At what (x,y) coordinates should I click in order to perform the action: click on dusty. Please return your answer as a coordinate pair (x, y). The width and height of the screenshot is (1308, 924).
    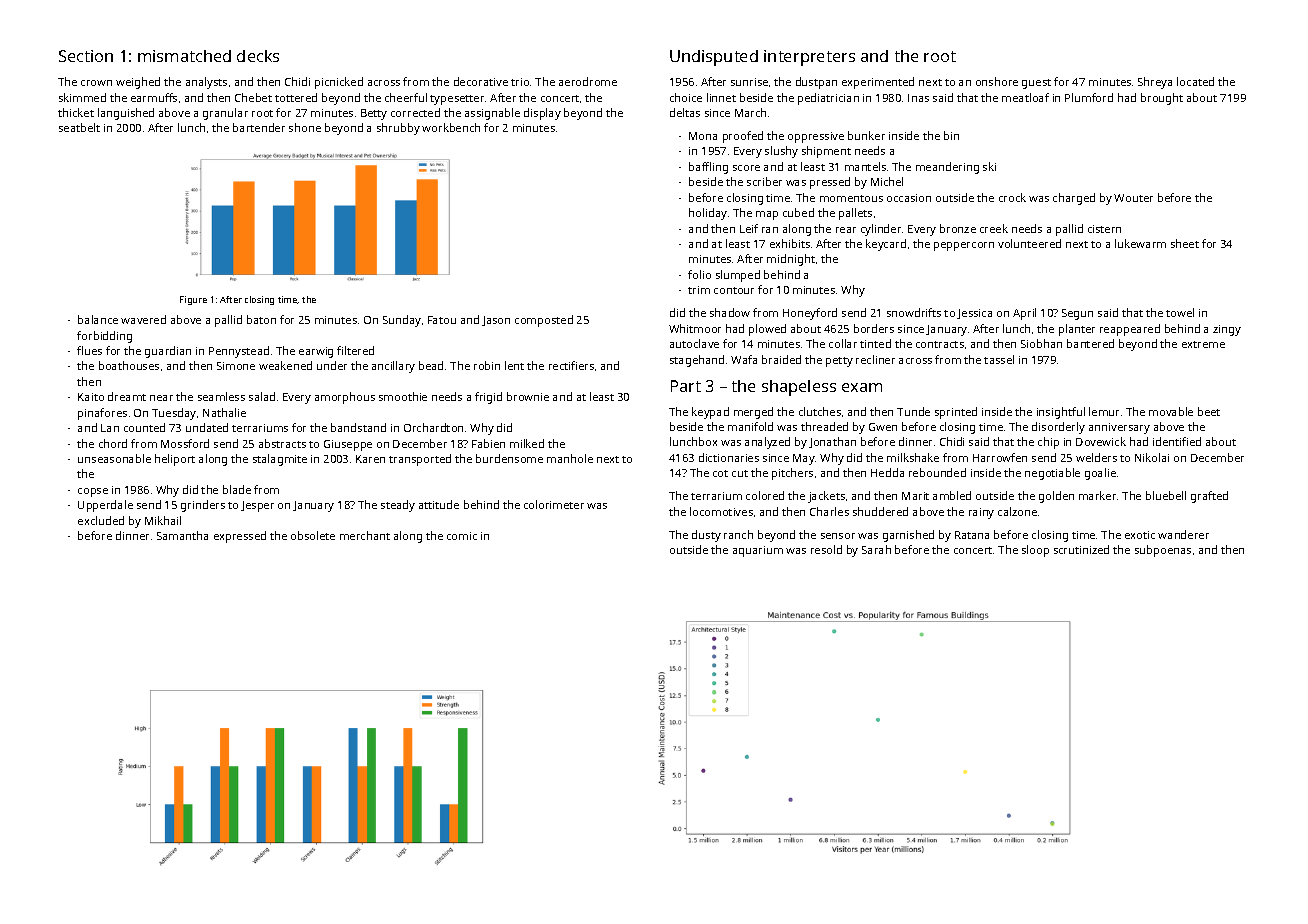
    Looking at the image, I should click on (706, 536).
